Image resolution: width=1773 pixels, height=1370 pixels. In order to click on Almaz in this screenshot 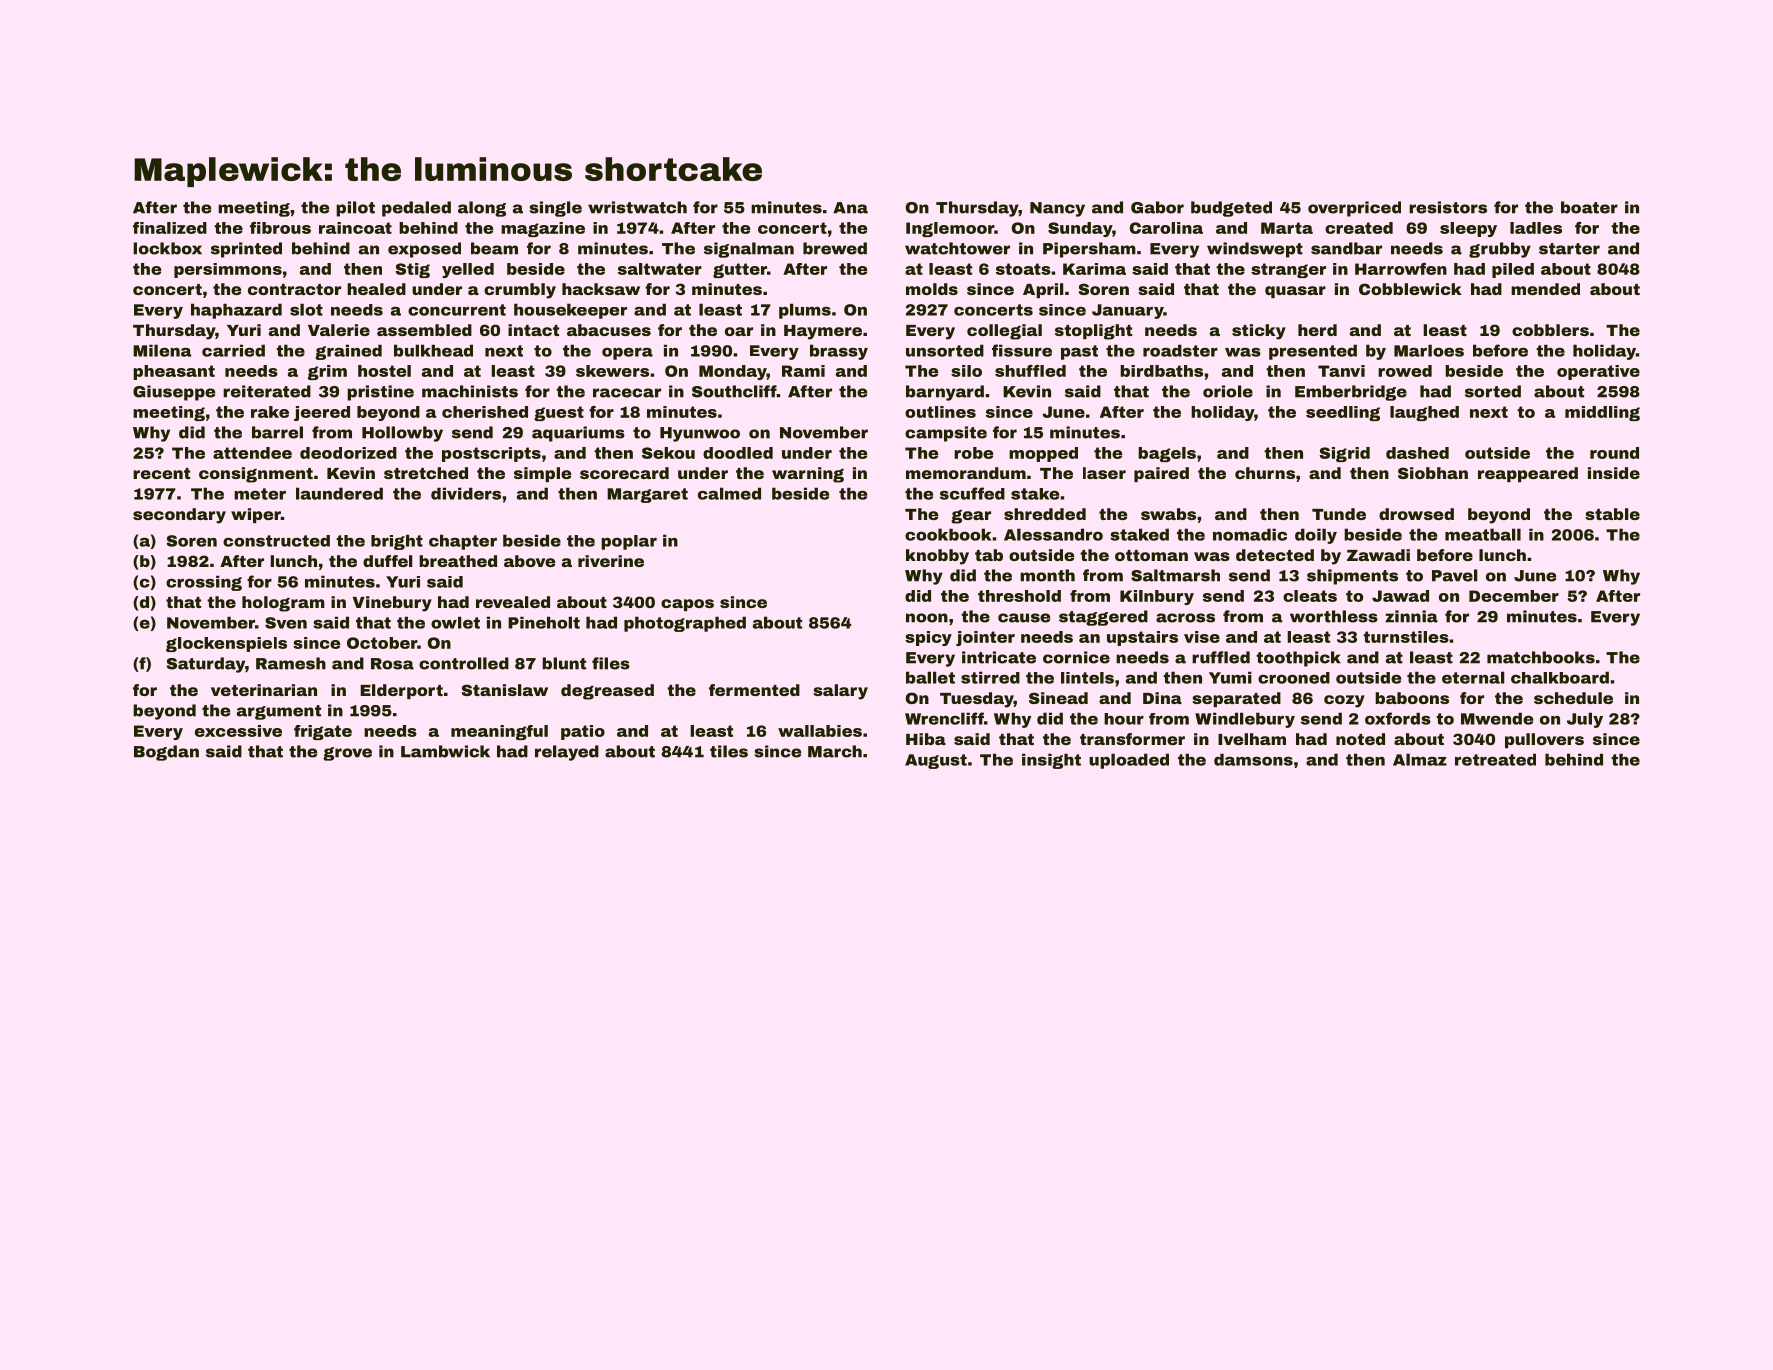, I will do `click(1420, 759)`.
